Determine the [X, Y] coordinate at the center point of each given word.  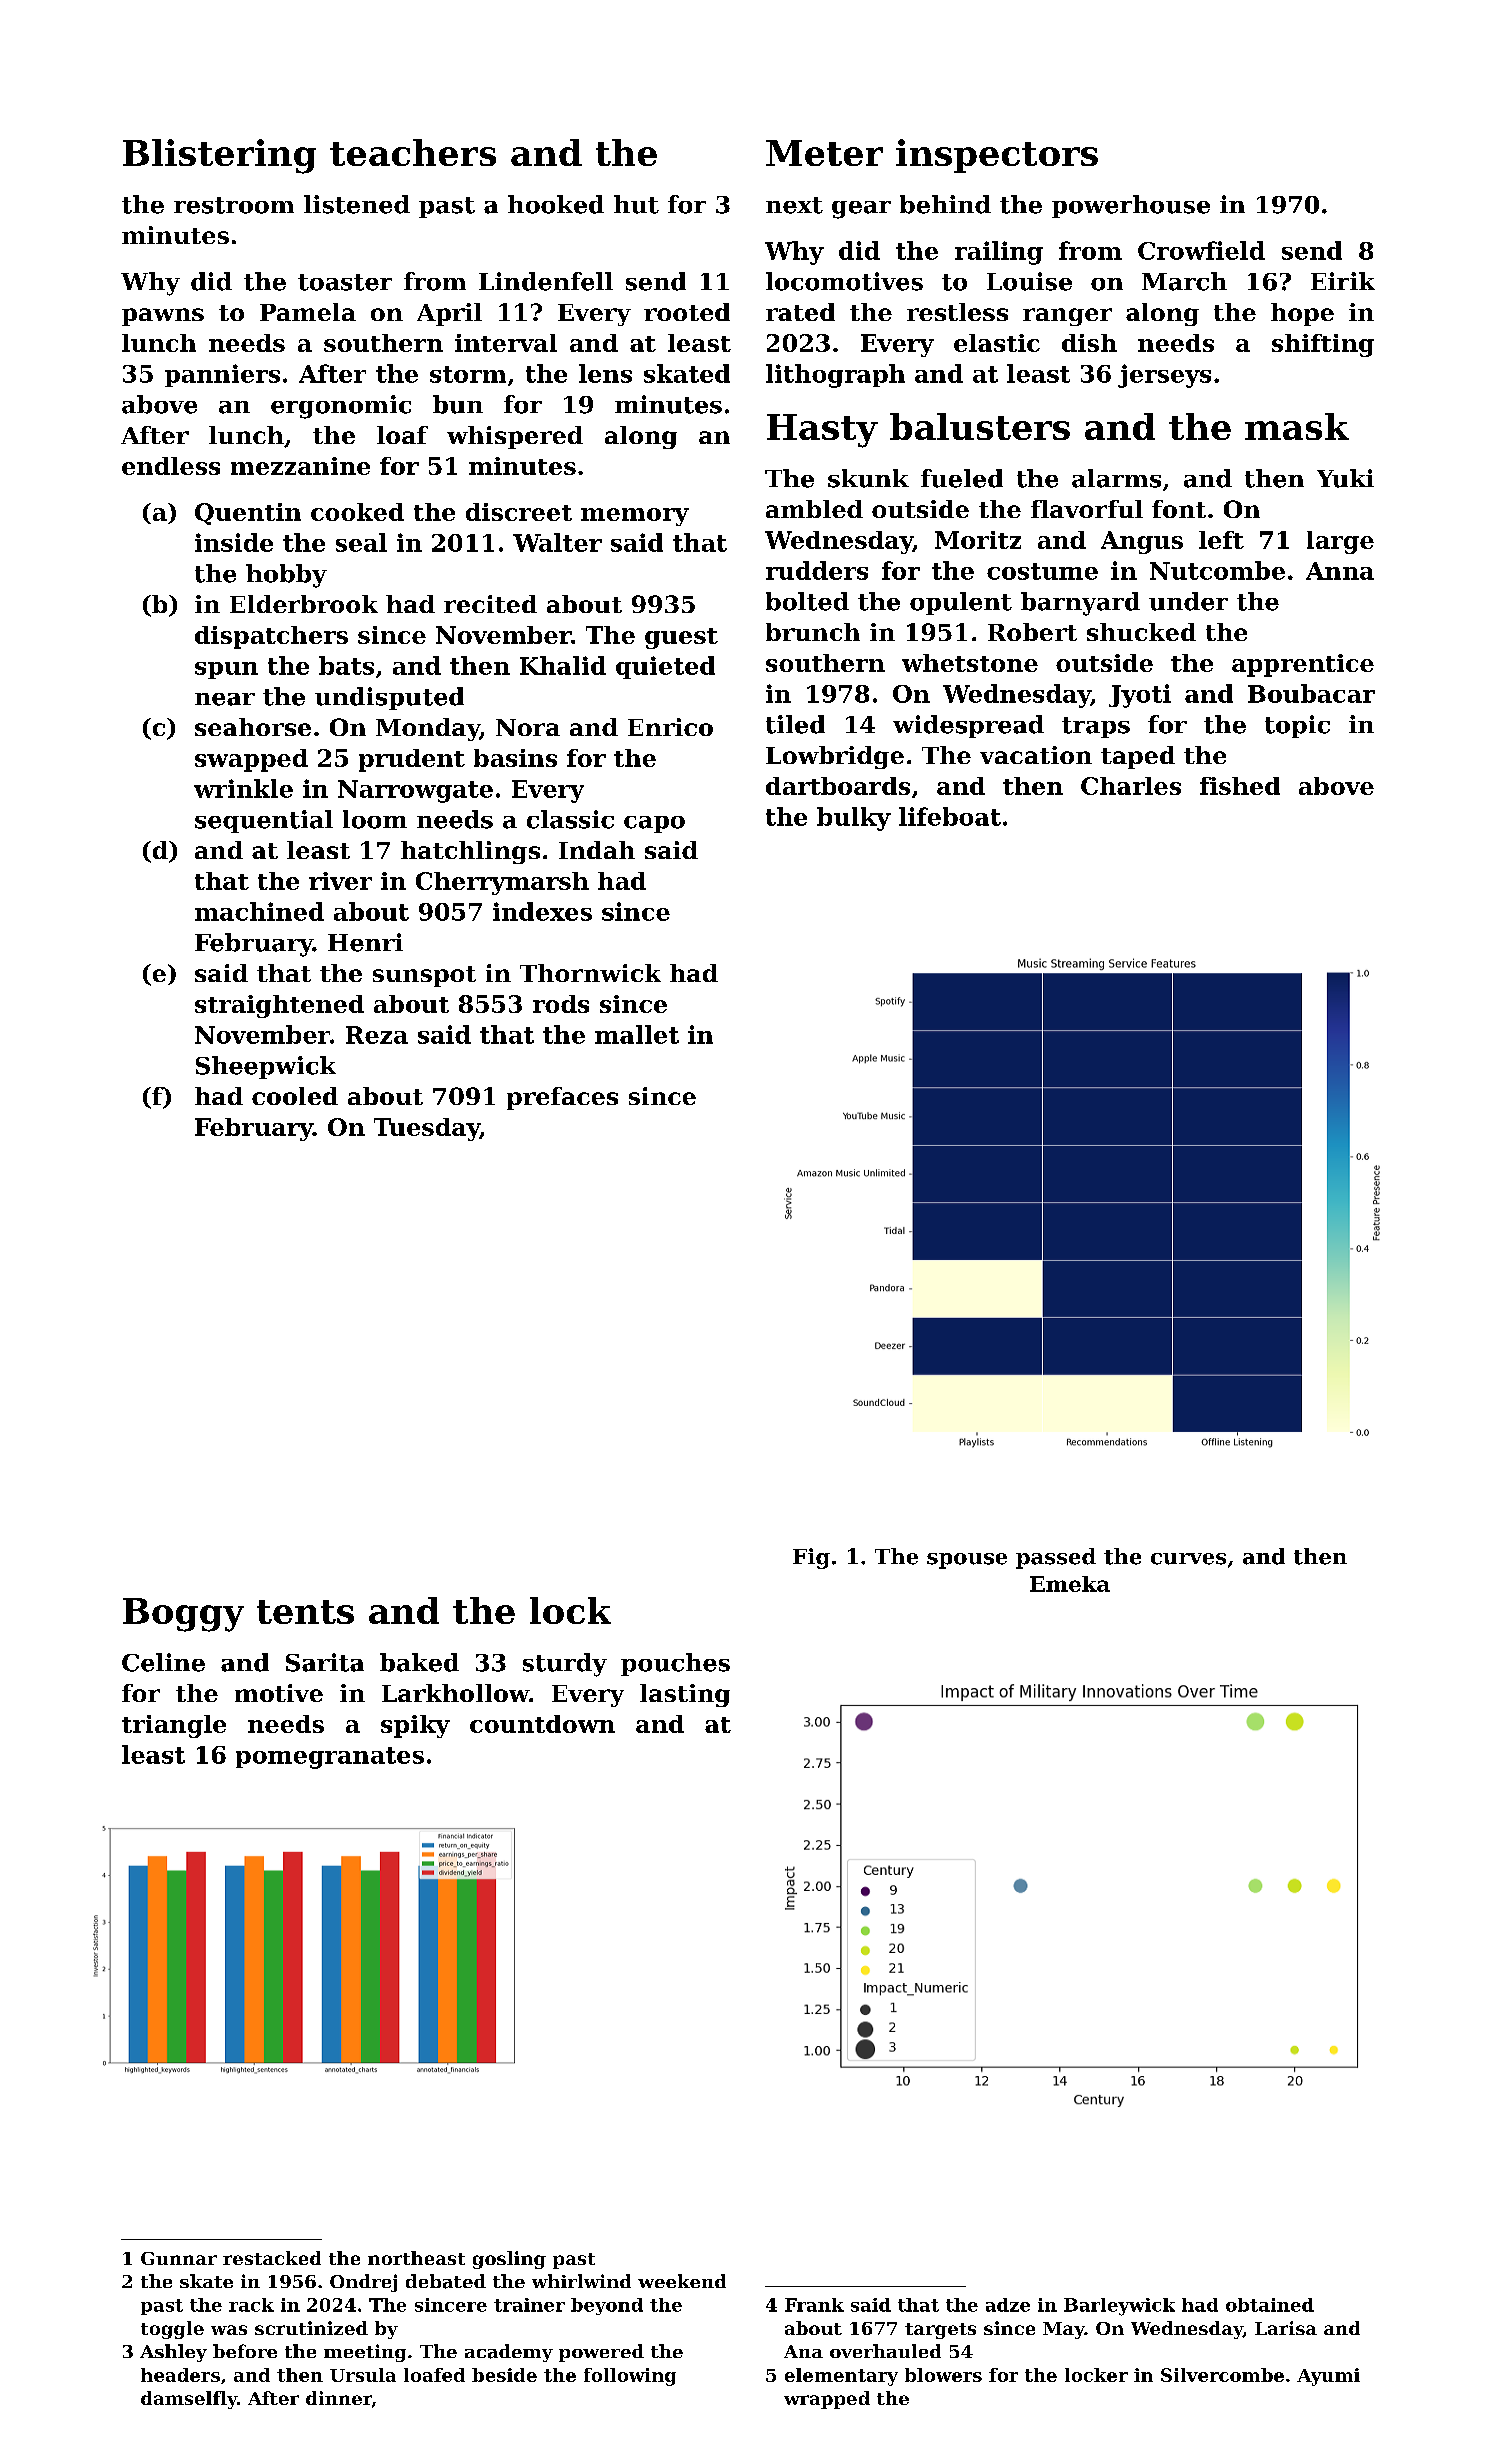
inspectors [997, 156]
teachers [413, 152]
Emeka [1070, 1584]
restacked [272, 2258]
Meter [824, 153]
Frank [814, 2305]
